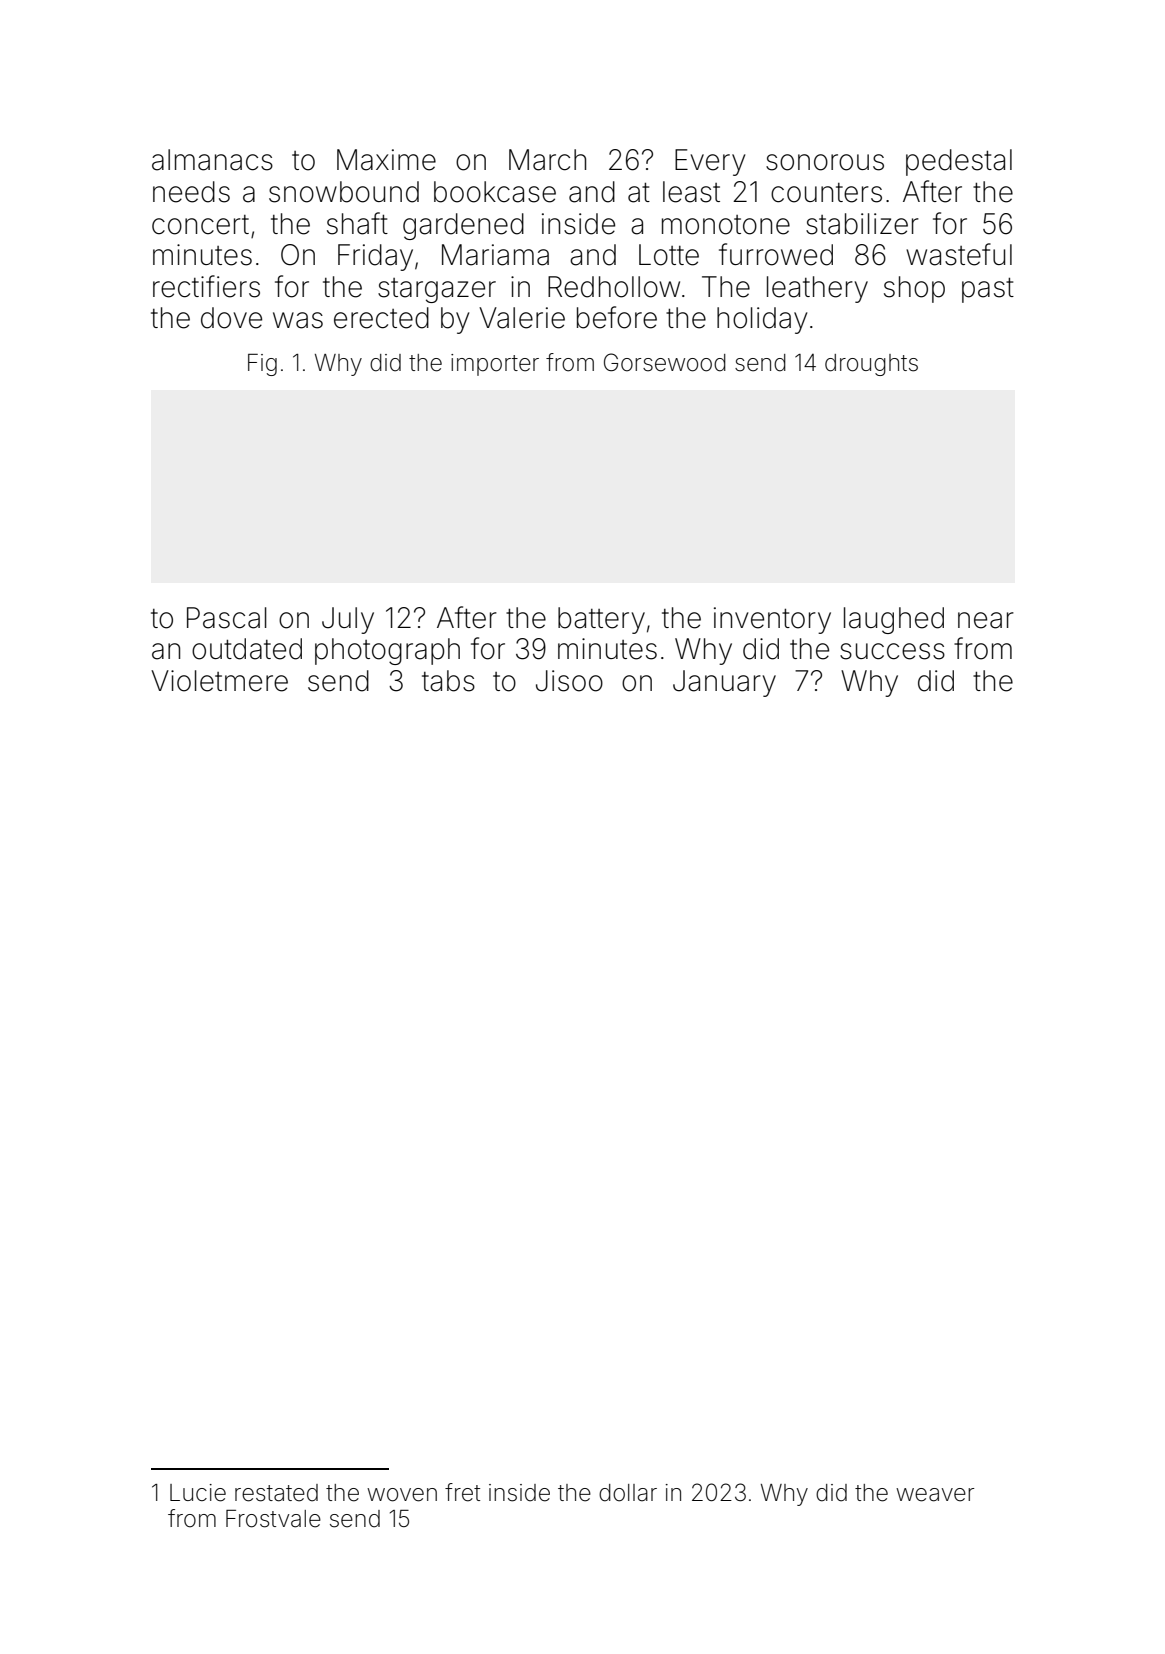 Image resolution: width=1165 pixels, height=1654 pixels. I want to click on almanacs, so click(212, 160).
